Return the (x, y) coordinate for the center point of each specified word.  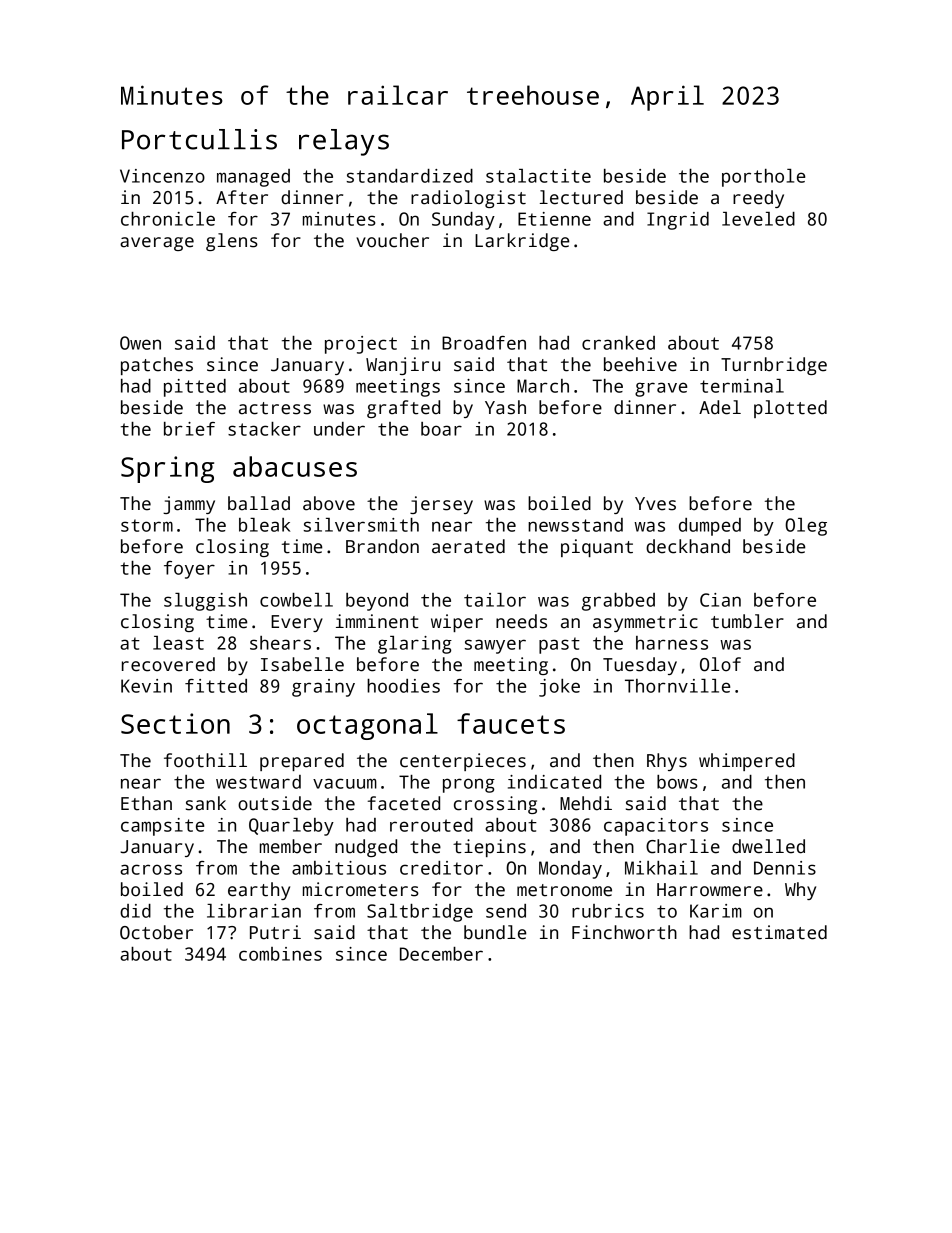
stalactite (538, 176)
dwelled (768, 846)
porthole (763, 178)
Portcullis (199, 139)
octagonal (367, 726)
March (543, 386)
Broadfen (484, 343)
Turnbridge (774, 366)
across (151, 869)
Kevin (146, 686)
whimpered (747, 762)
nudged (366, 848)
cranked (618, 343)
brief (189, 429)
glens (232, 242)
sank (206, 803)
